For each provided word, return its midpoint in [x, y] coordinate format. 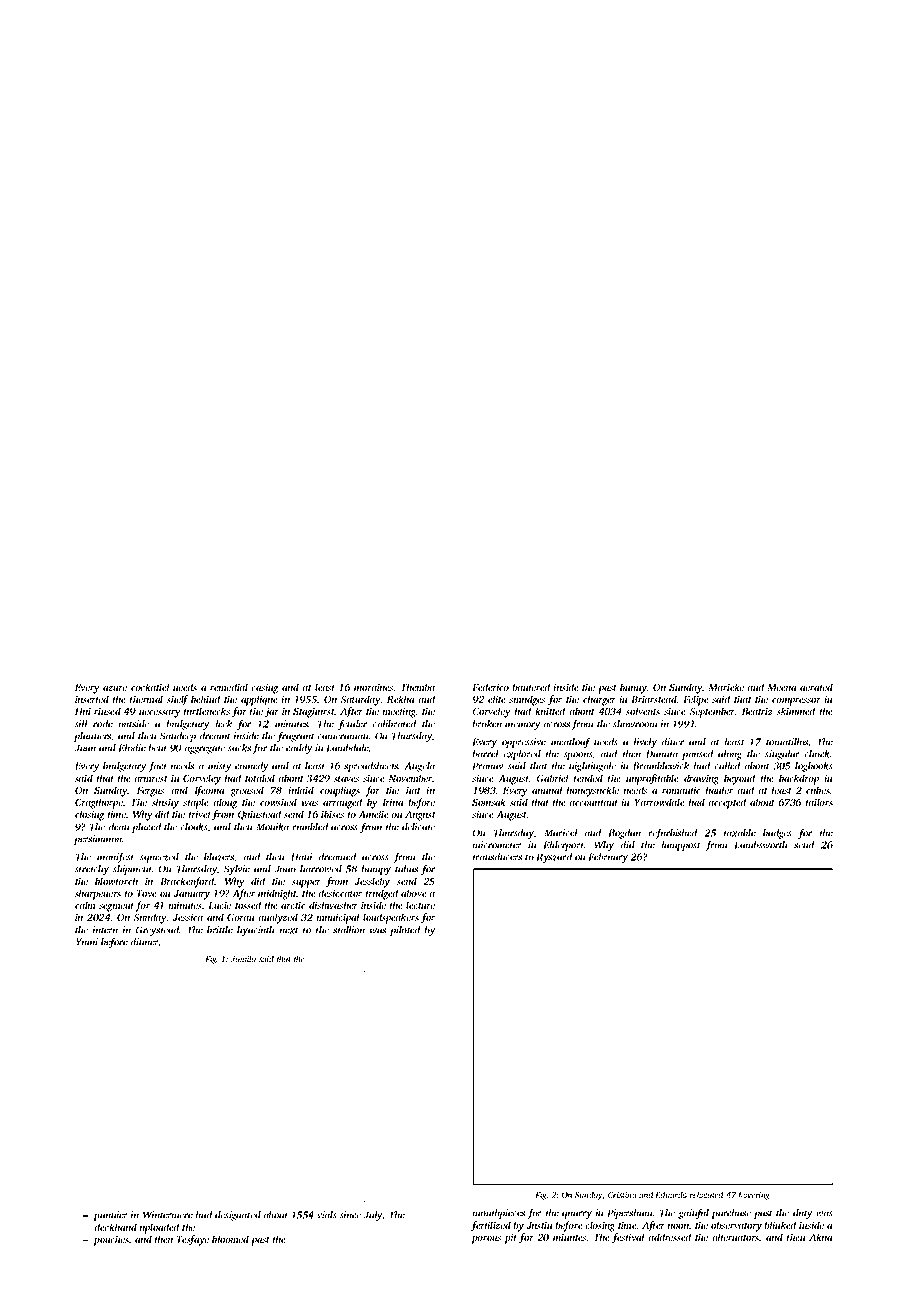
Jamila [243, 958]
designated [238, 1216]
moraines [374, 687]
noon [678, 1226]
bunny [633, 688]
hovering [754, 1195]
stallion [349, 930]
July [373, 1216]
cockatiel [150, 687]
